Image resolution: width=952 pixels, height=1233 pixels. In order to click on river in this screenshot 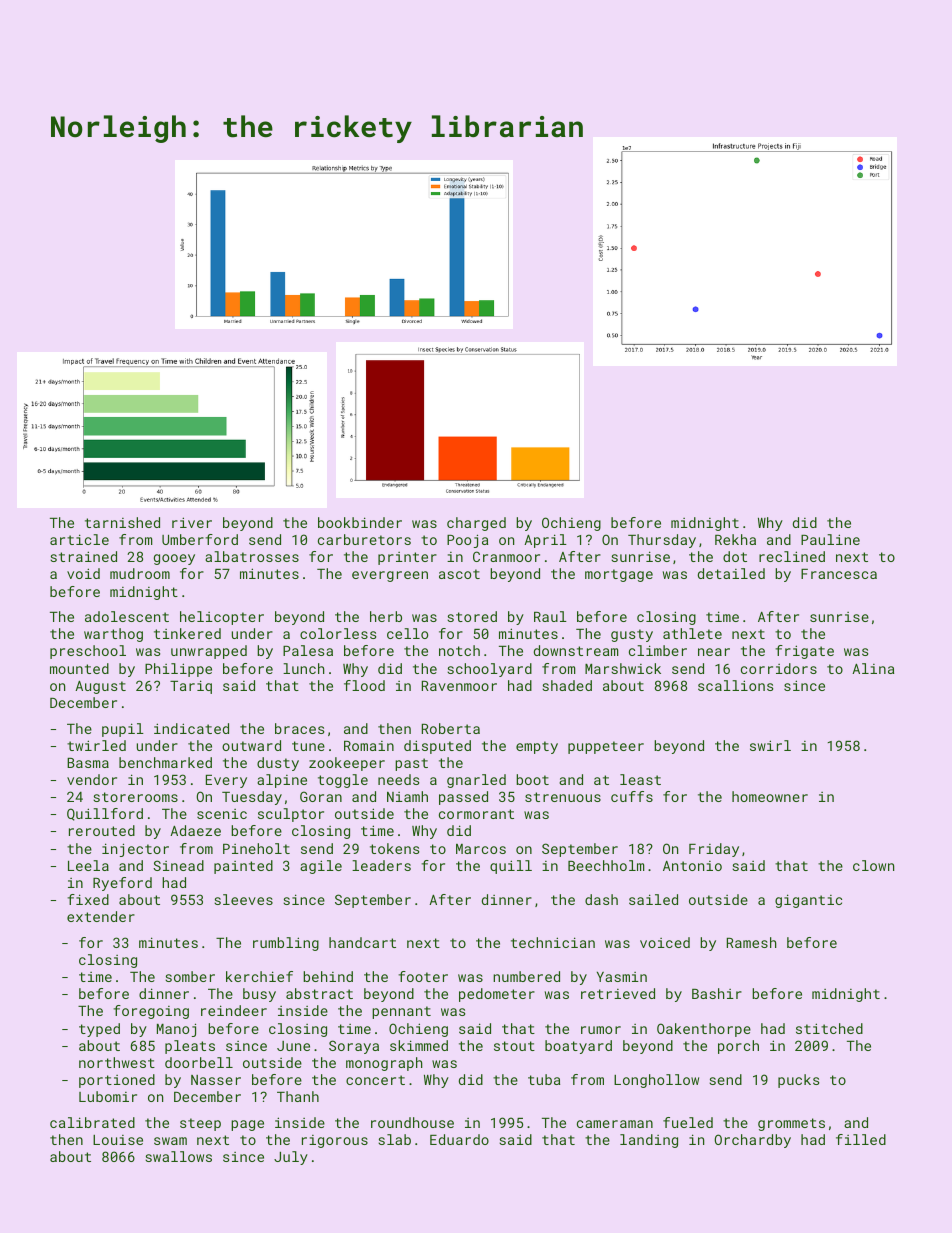, I will do `click(192, 522)`.
